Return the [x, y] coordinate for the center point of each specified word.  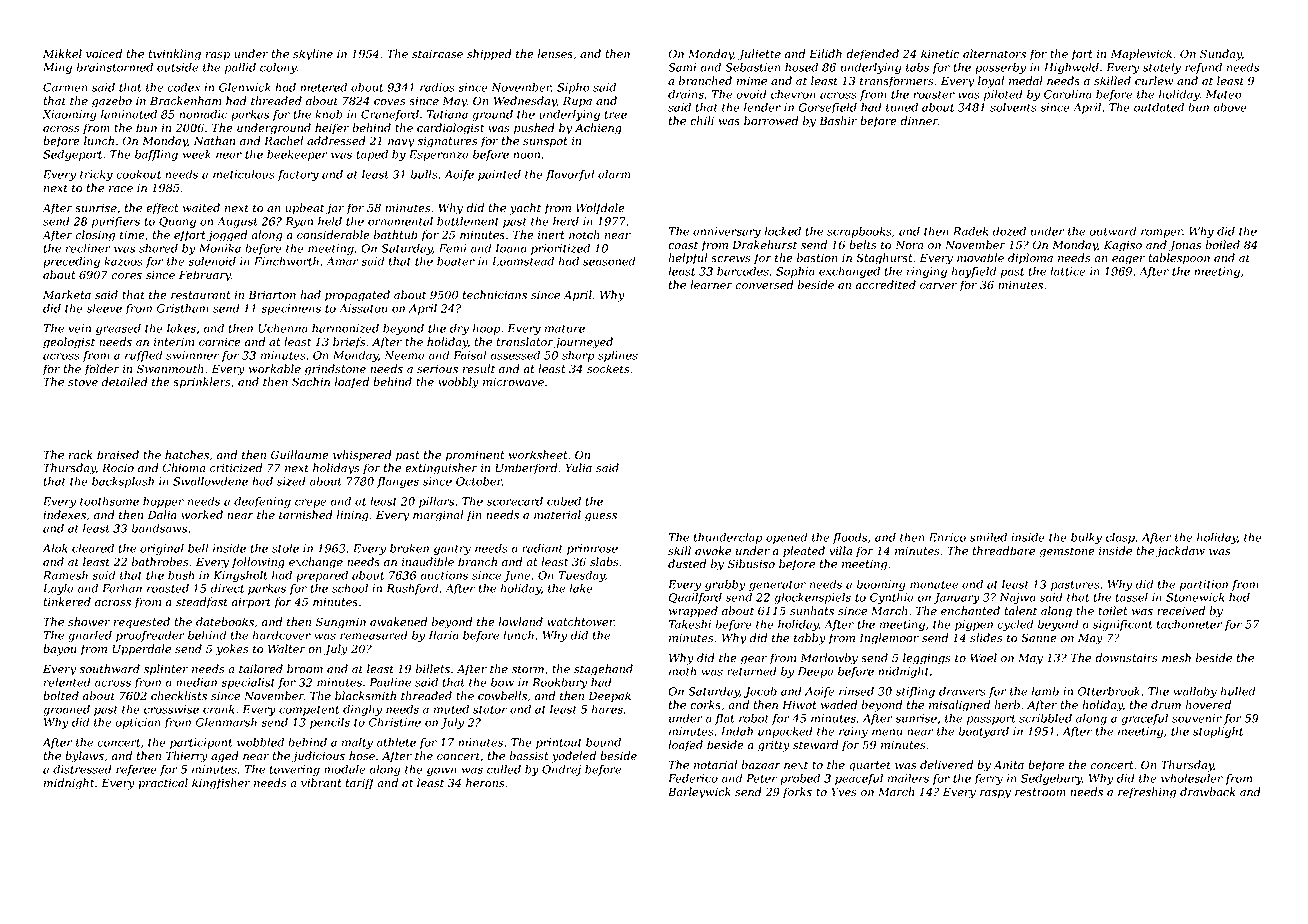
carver [938, 286]
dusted [687, 564]
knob [329, 114]
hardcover [282, 635]
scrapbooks [859, 232]
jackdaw [1180, 552]
